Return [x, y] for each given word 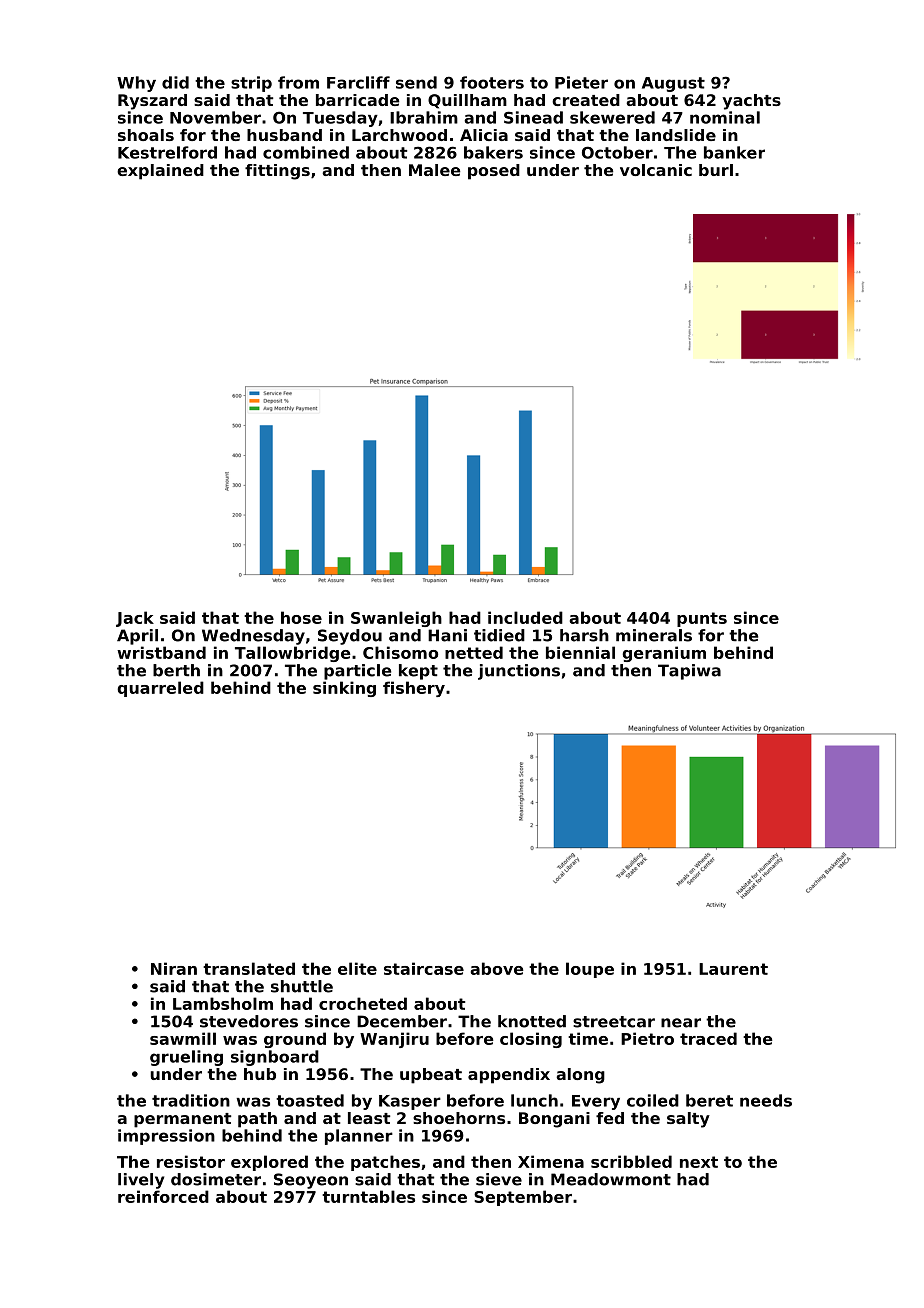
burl [716, 170]
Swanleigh [396, 619]
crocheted [363, 1003]
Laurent [733, 969]
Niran [174, 968]
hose [301, 617]
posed [494, 172]
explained [160, 172]
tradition [191, 1100]
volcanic [656, 170]
